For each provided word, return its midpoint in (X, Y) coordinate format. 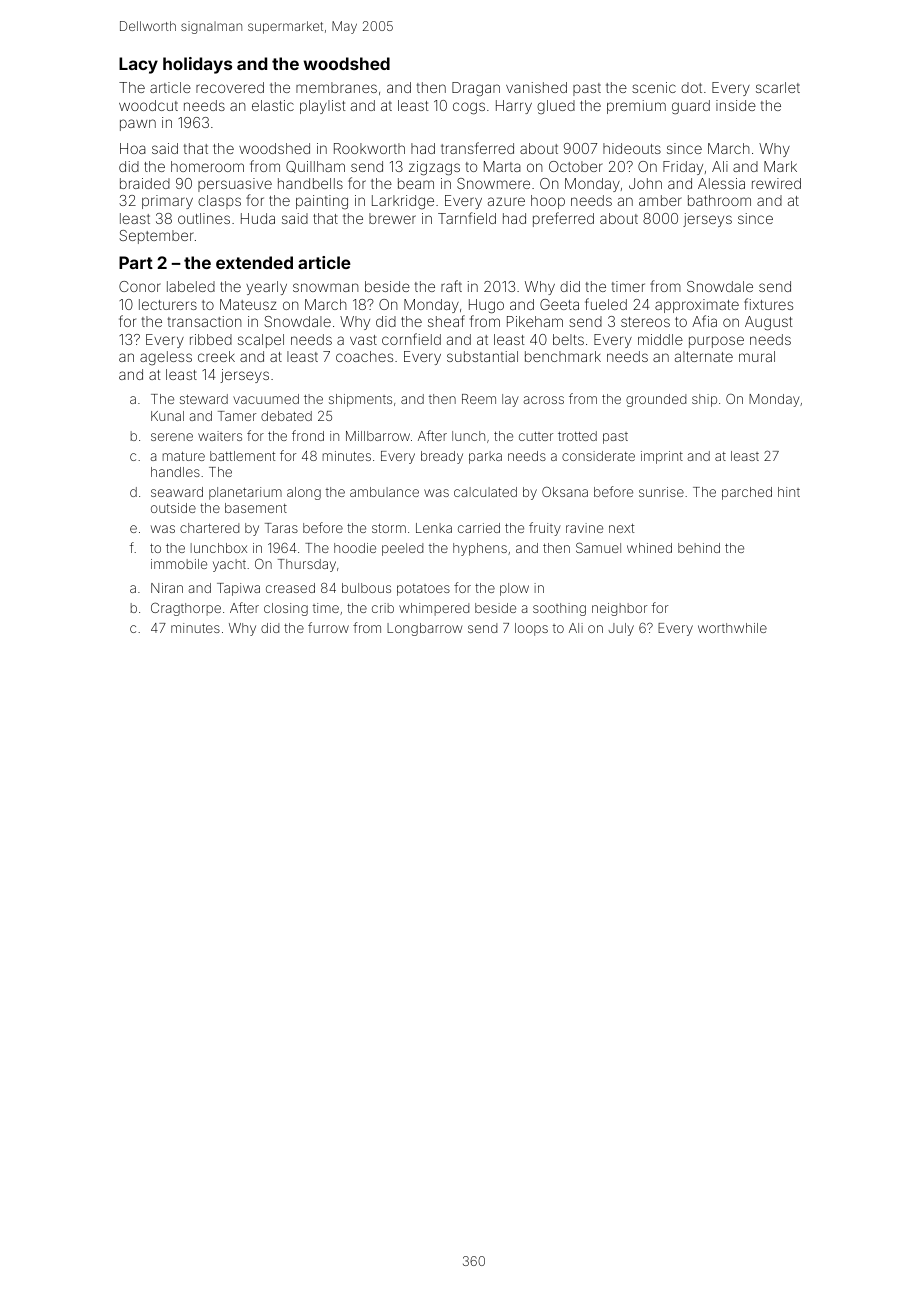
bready (442, 457)
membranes (336, 87)
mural (757, 356)
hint (789, 492)
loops (531, 629)
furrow (328, 627)
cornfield (411, 339)
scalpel (261, 341)
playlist (323, 107)
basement (256, 508)
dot (691, 87)
